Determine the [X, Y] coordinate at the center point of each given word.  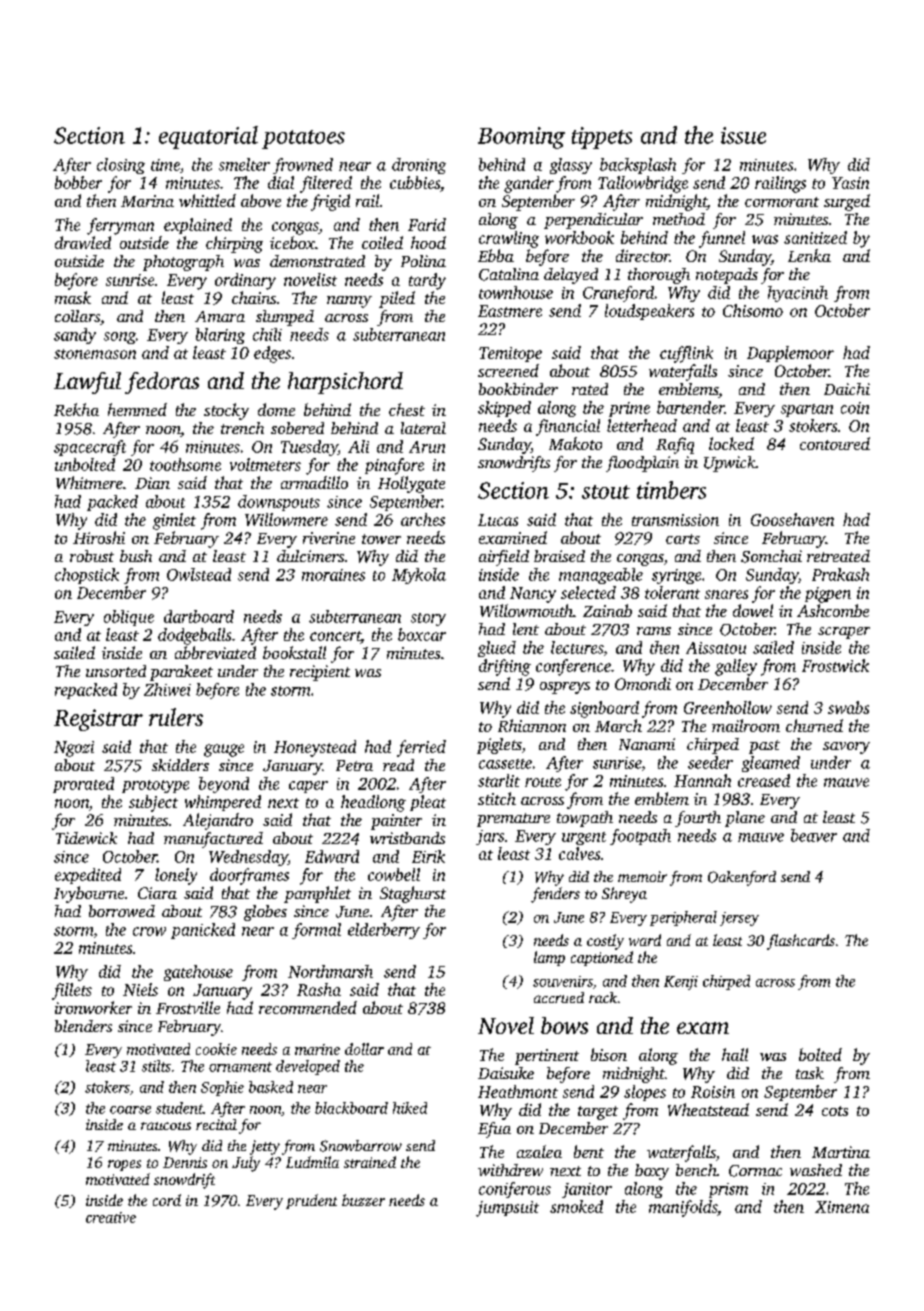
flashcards [801, 942]
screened [508, 370]
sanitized [815, 237]
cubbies [415, 182]
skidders [180, 765]
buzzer [363, 1200]
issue [743, 135]
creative [111, 1217]
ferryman [120, 226]
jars [490, 837]
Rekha [76, 409]
